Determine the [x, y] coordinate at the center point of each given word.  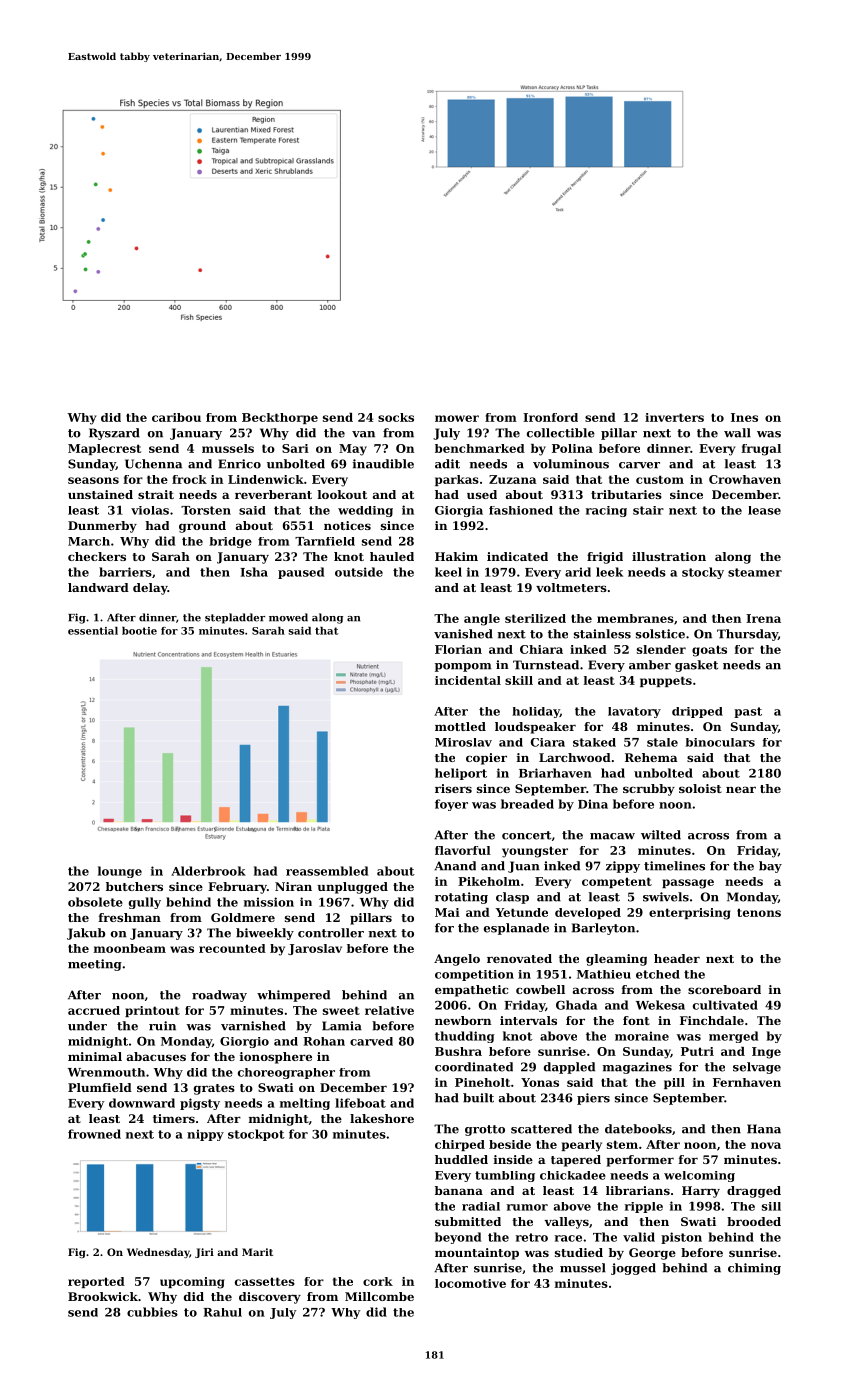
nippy [205, 1135]
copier [486, 759]
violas [150, 510]
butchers [134, 886]
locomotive [470, 1283]
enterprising [690, 914]
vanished [463, 634]
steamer [755, 572]
